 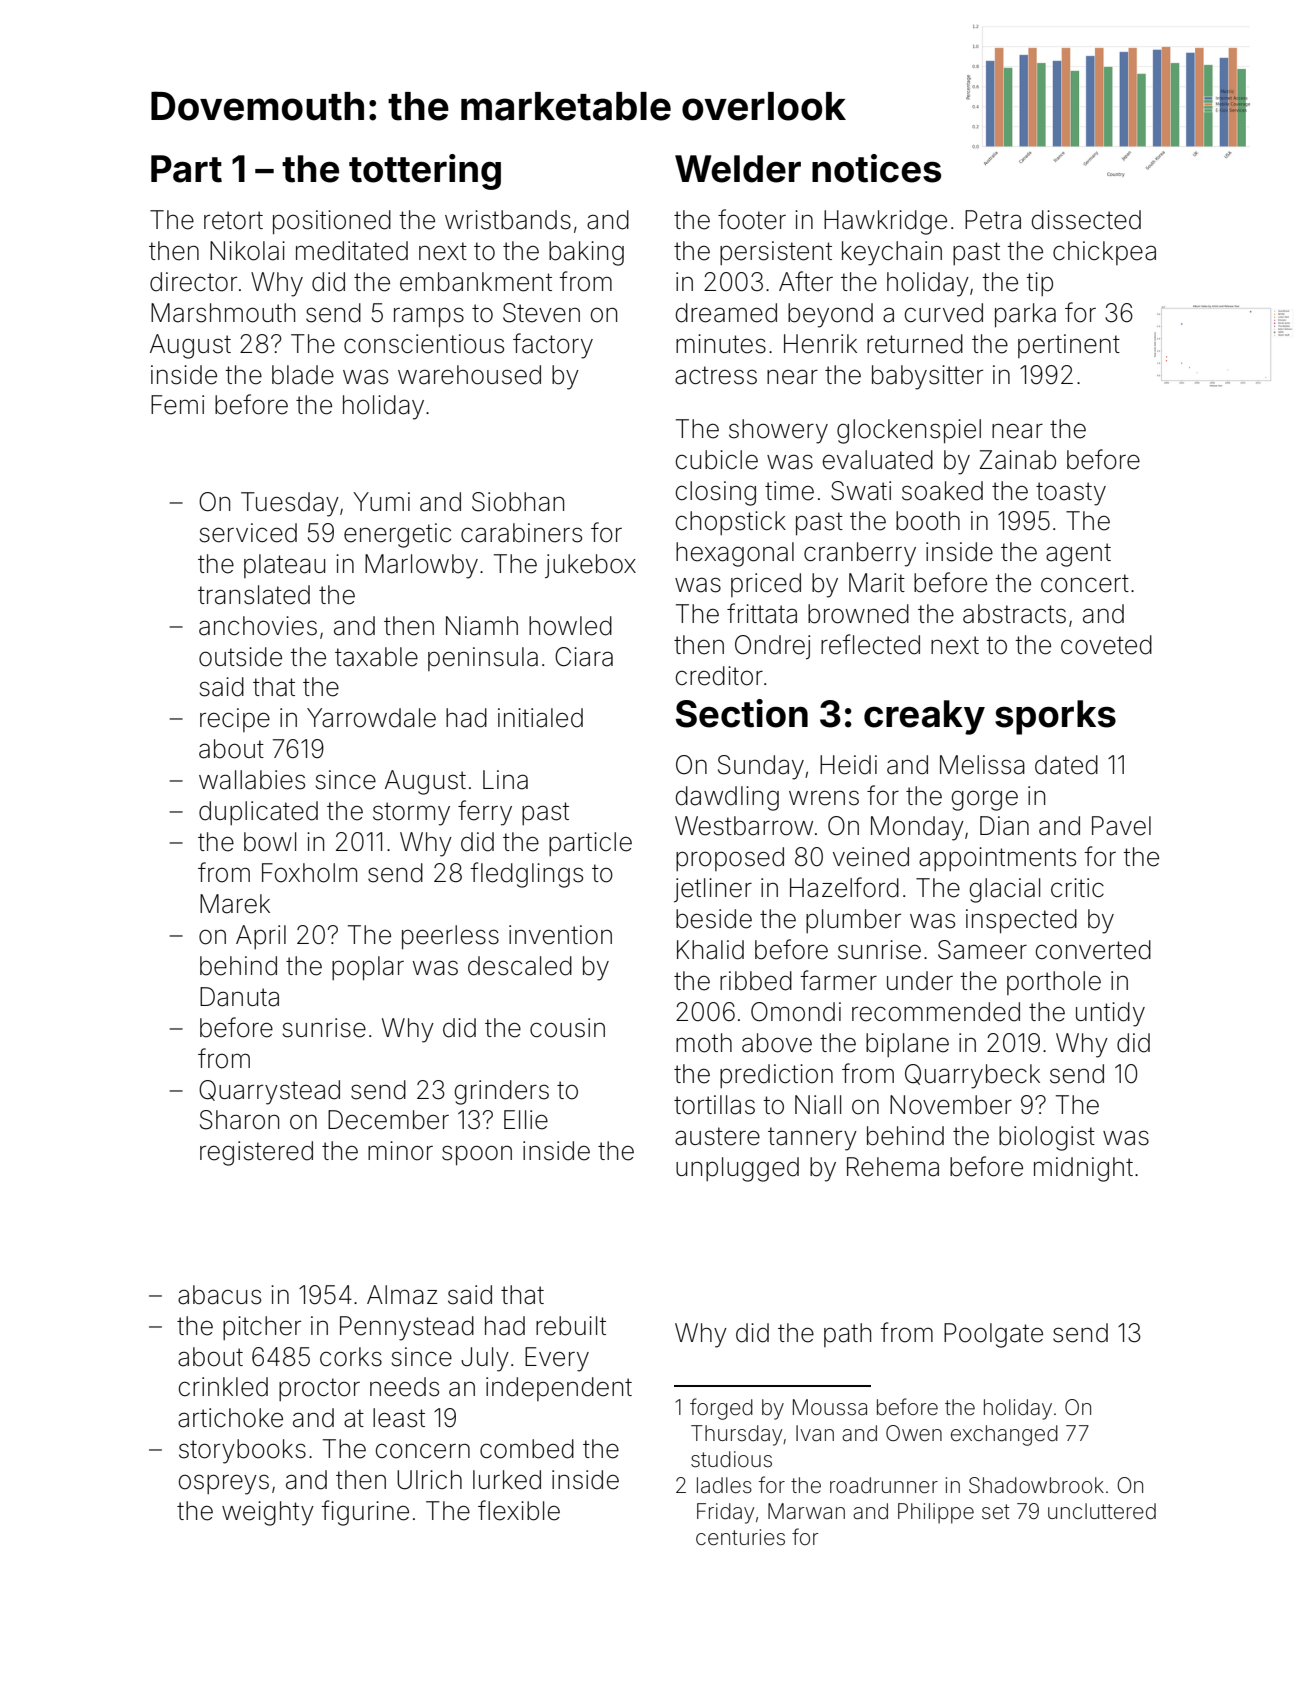 I want to click on Yumi, so click(x=381, y=501).
